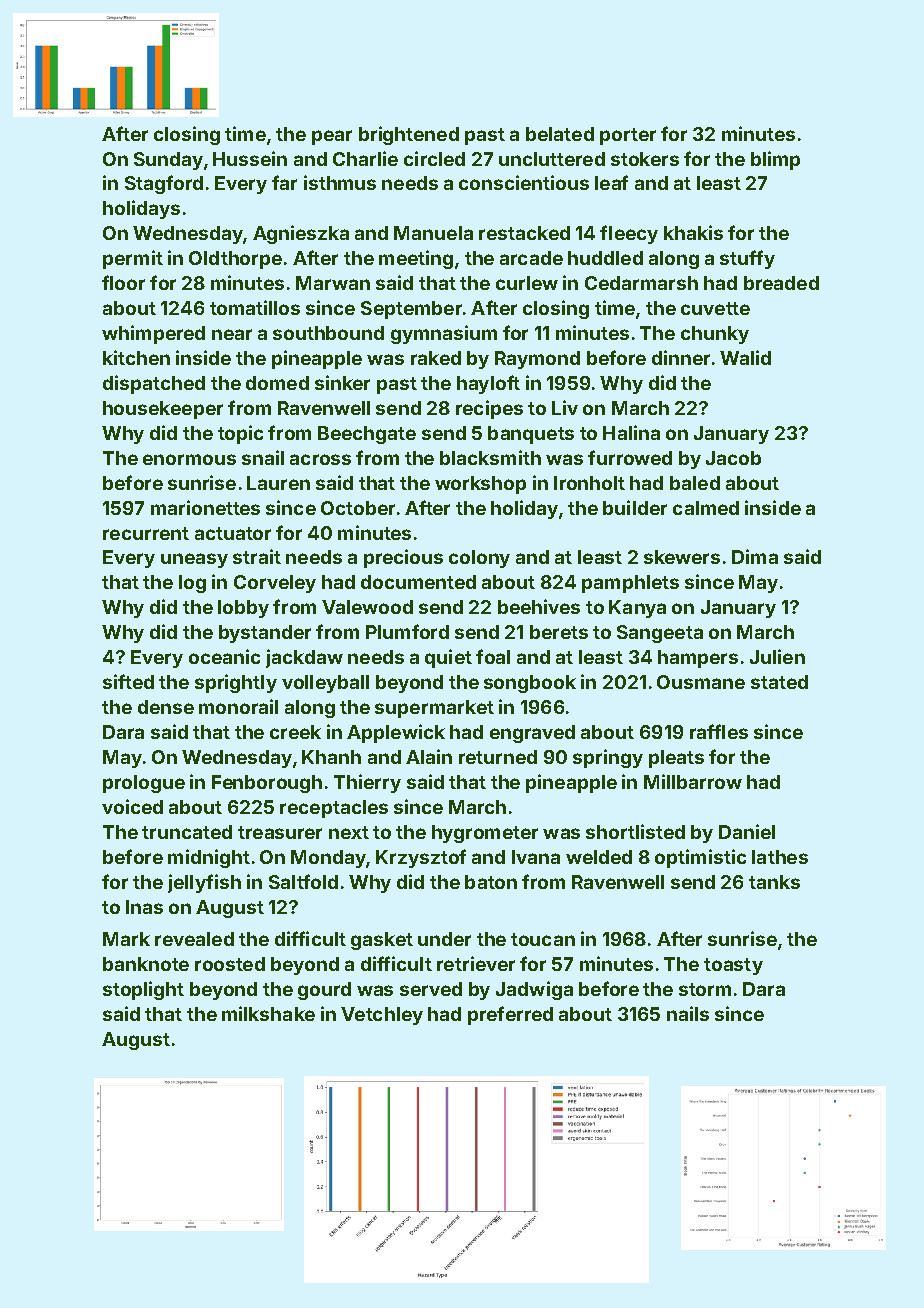  I want to click on raked, so click(436, 358).
